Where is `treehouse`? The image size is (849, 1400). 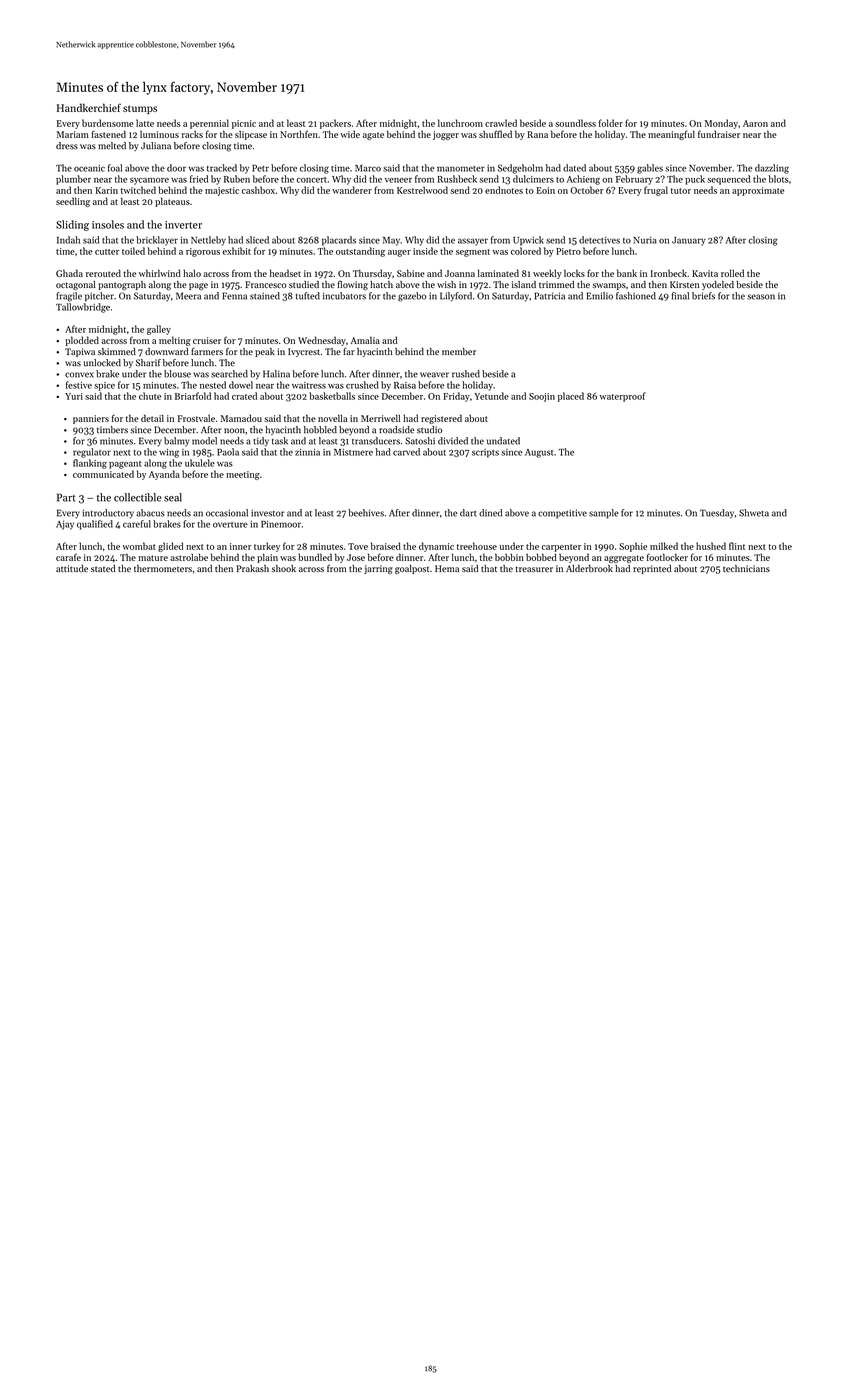
treehouse is located at coordinates (477, 546).
